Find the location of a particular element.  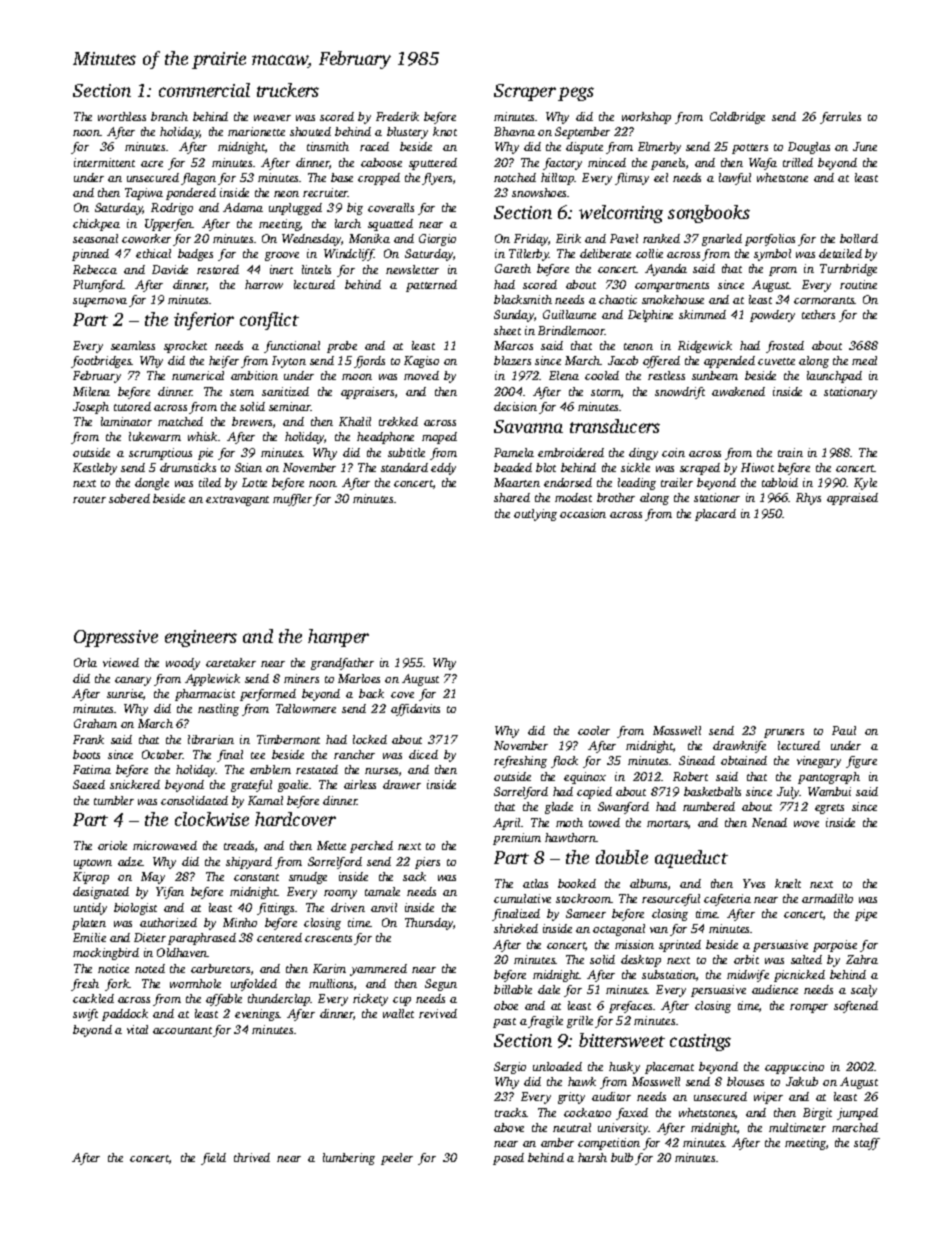

shared is located at coordinates (512, 497).
